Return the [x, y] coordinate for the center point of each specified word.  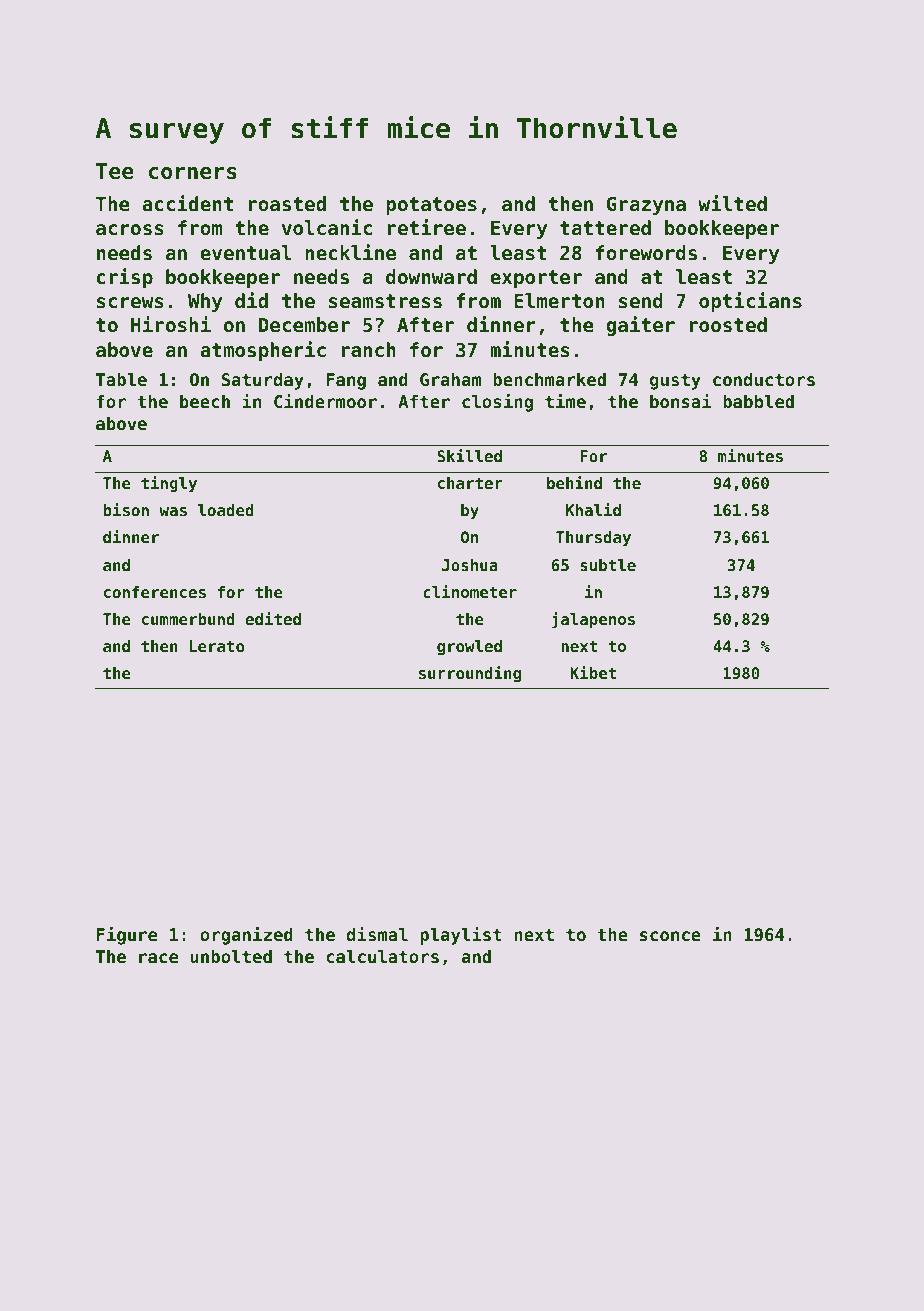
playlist [461, 936]
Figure [127, 936]
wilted [732, 203]
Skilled [469, 455]
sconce [670, 936]
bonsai [680, 401]
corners [193, 173]
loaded [226, 510]
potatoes [431, 206]
